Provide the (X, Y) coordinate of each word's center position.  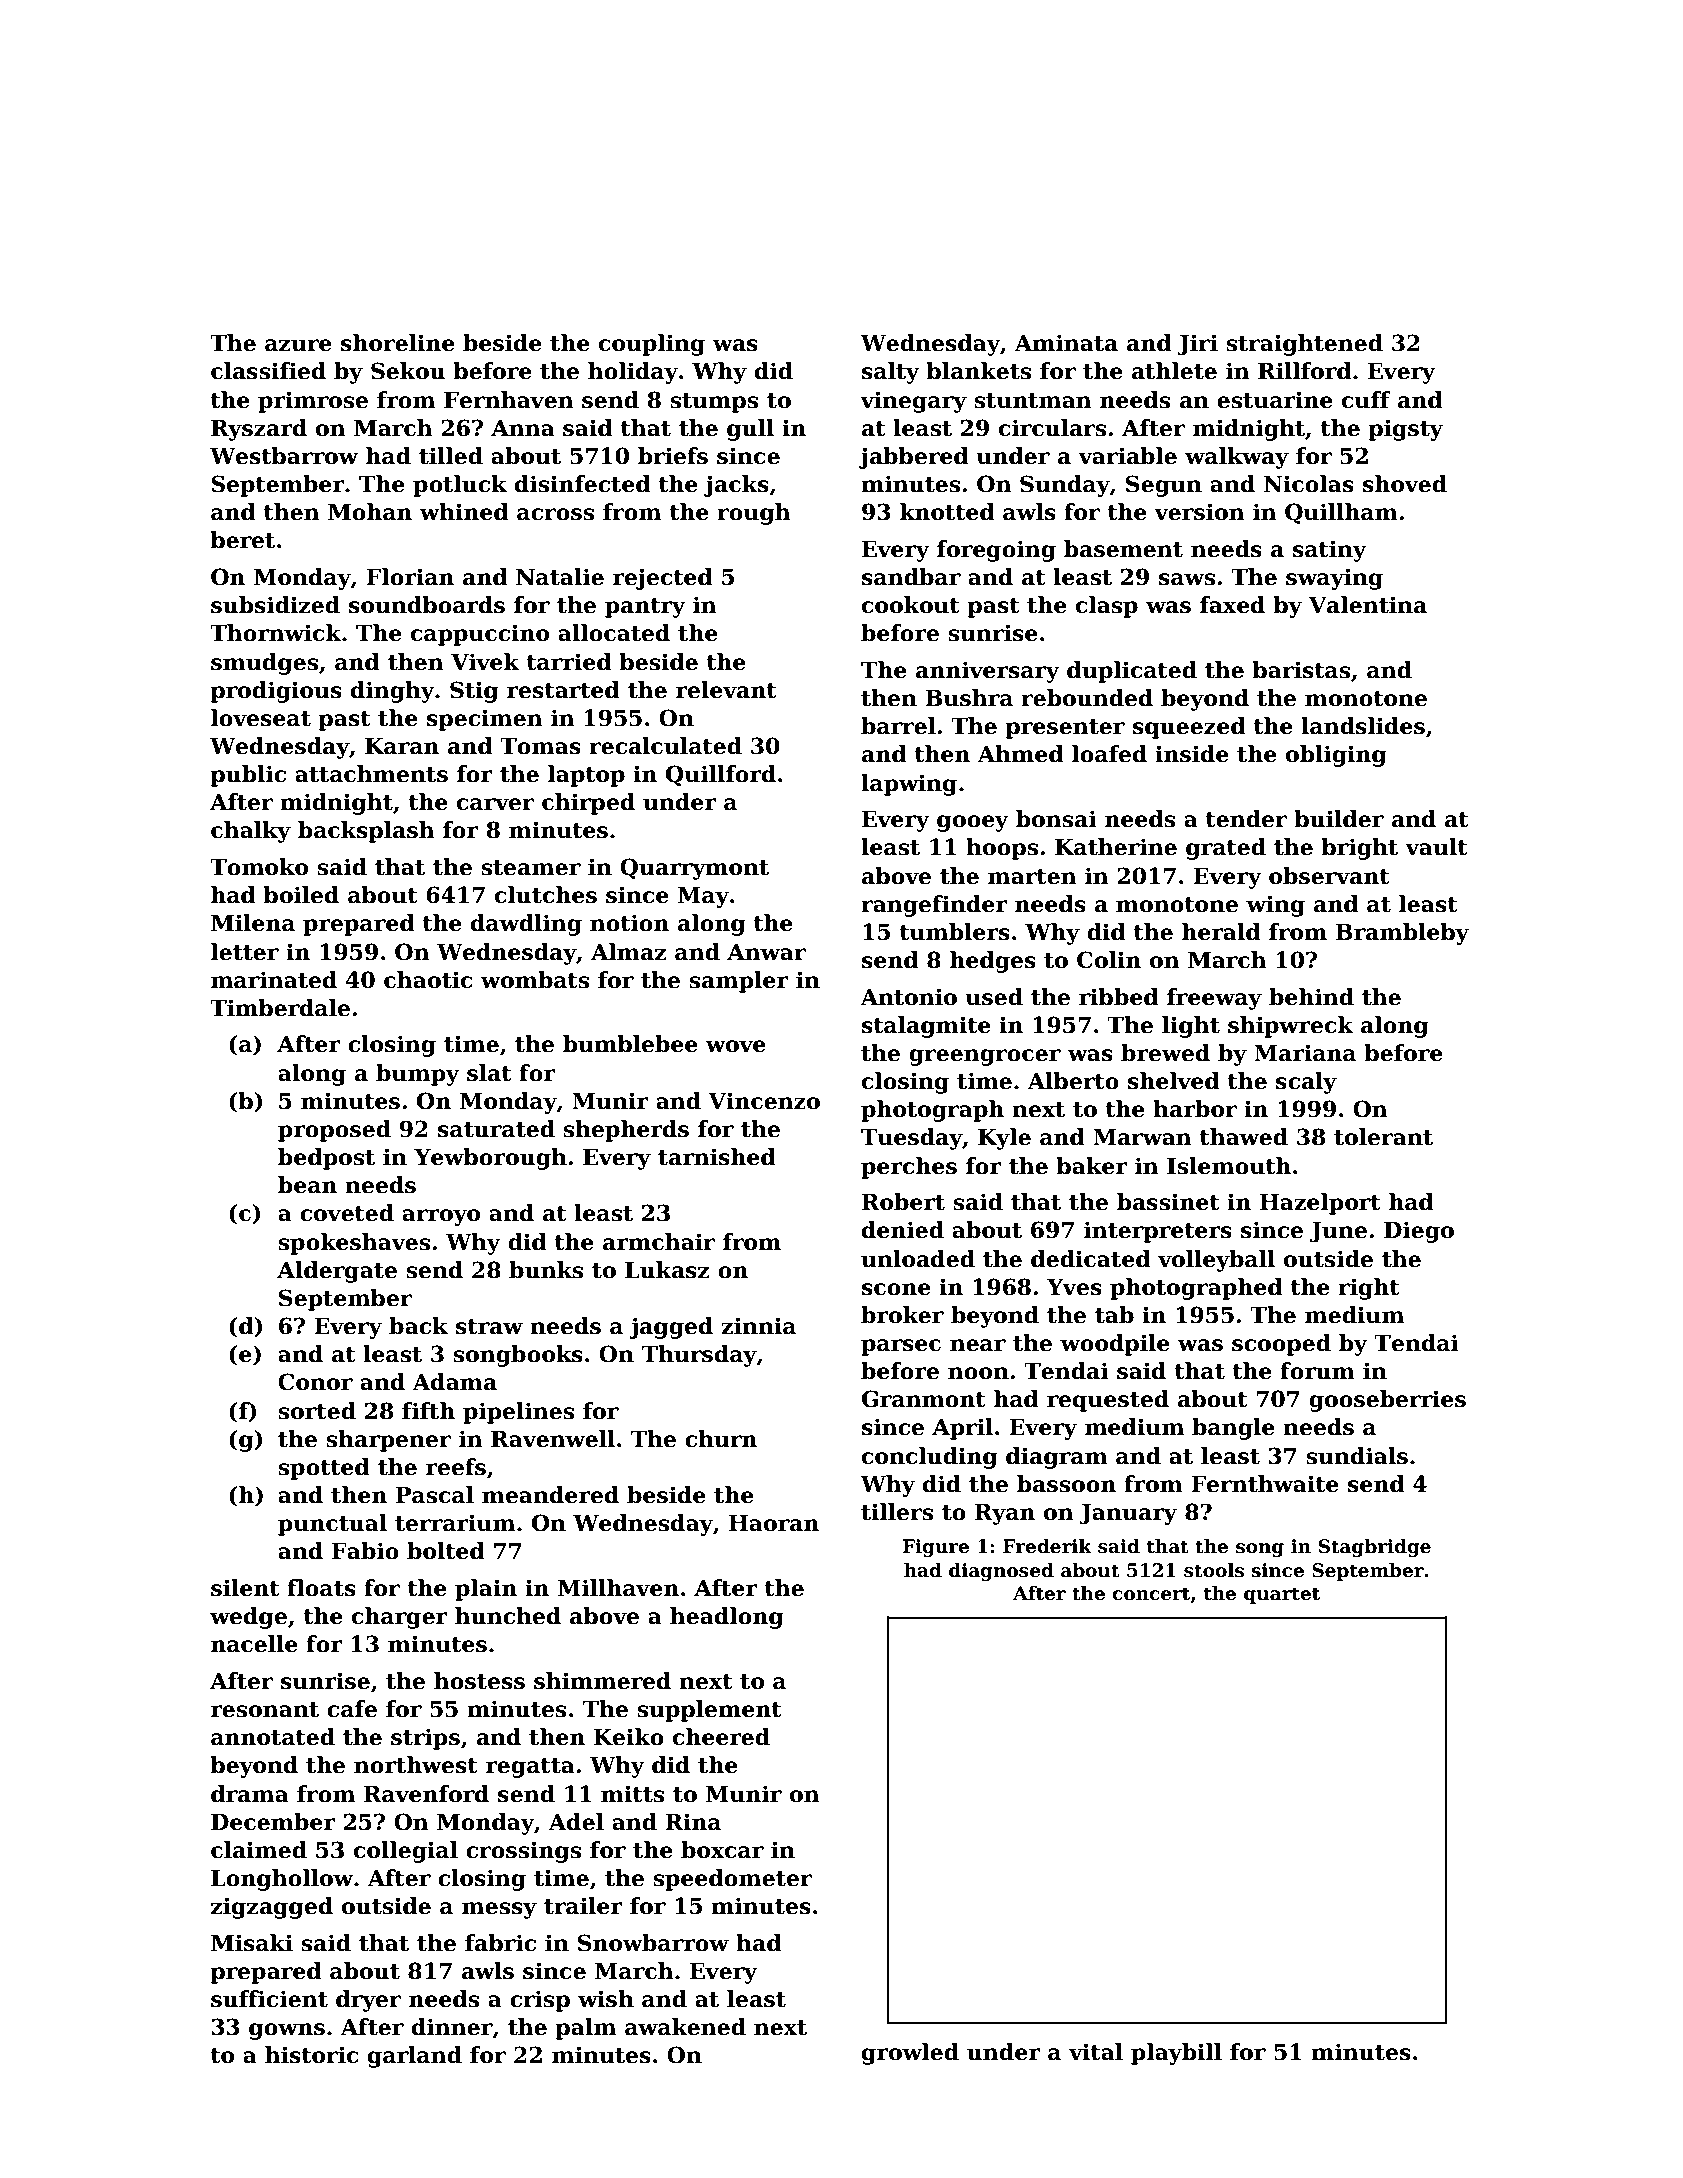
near (978, 1345)
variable (1127, 456)
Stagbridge (1375, 1548)
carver (495, 804)
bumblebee (630, 1044)
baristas (1301, 670)
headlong (727, 1618)
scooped (1281, 1345)
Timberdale (280, 1008)
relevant (726, 690)
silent (245, 1588)
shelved (1174, 1081)
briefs (673, 456)
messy (499, 1910)
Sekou (408, 371)
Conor (315, 1382)
